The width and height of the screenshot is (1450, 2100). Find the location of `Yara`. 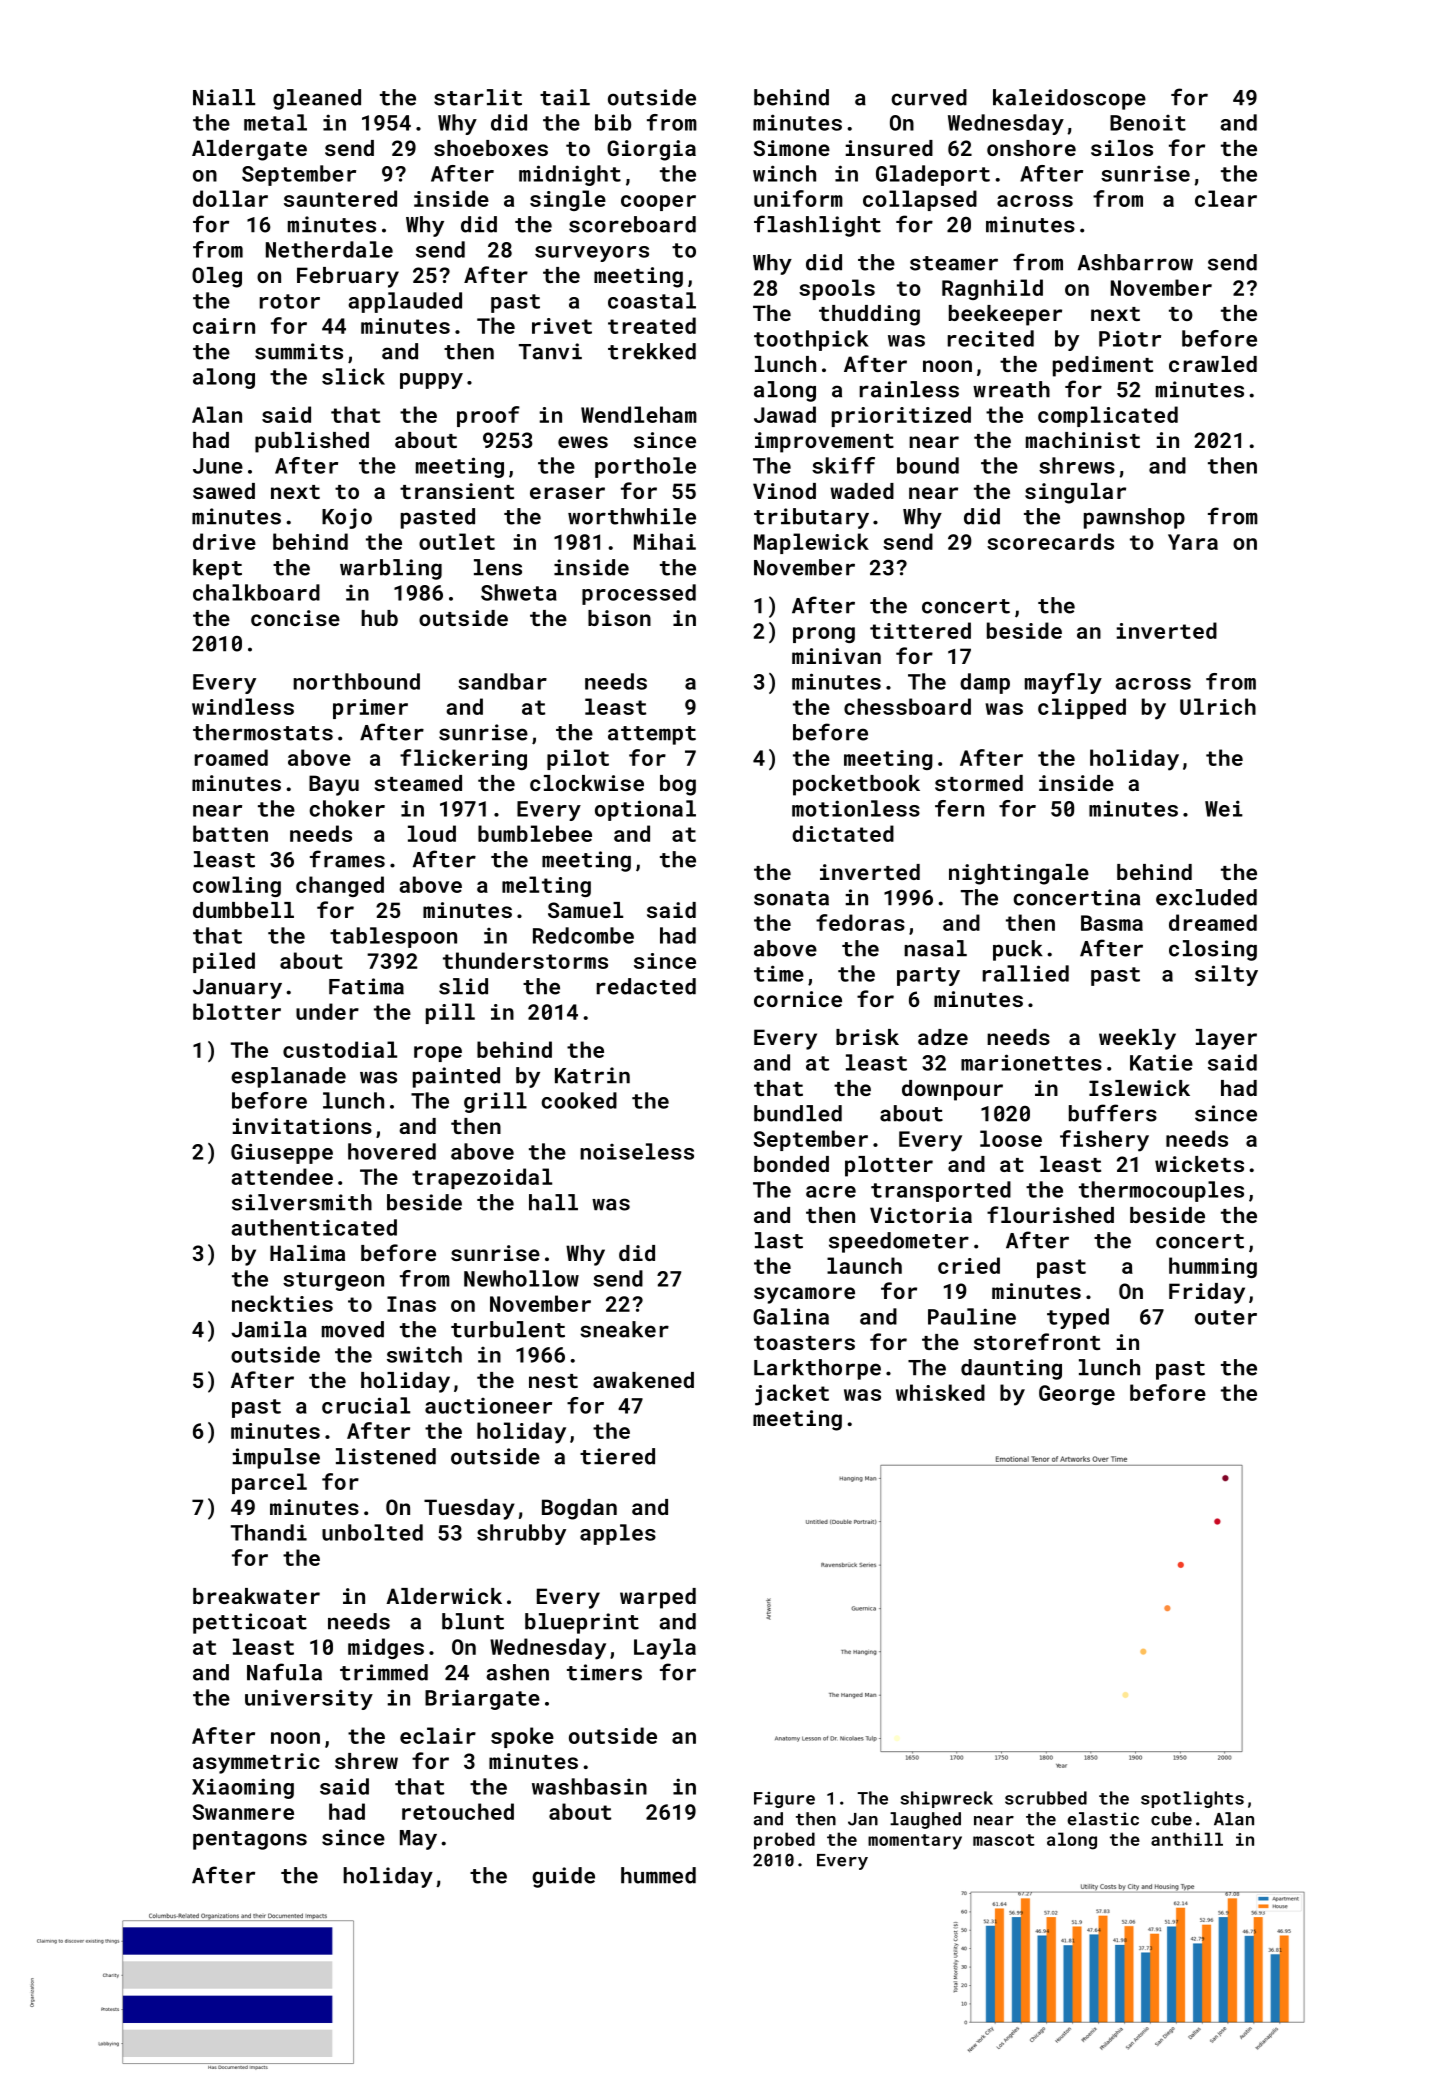

Yara is located at coordinates (1193, 542).
